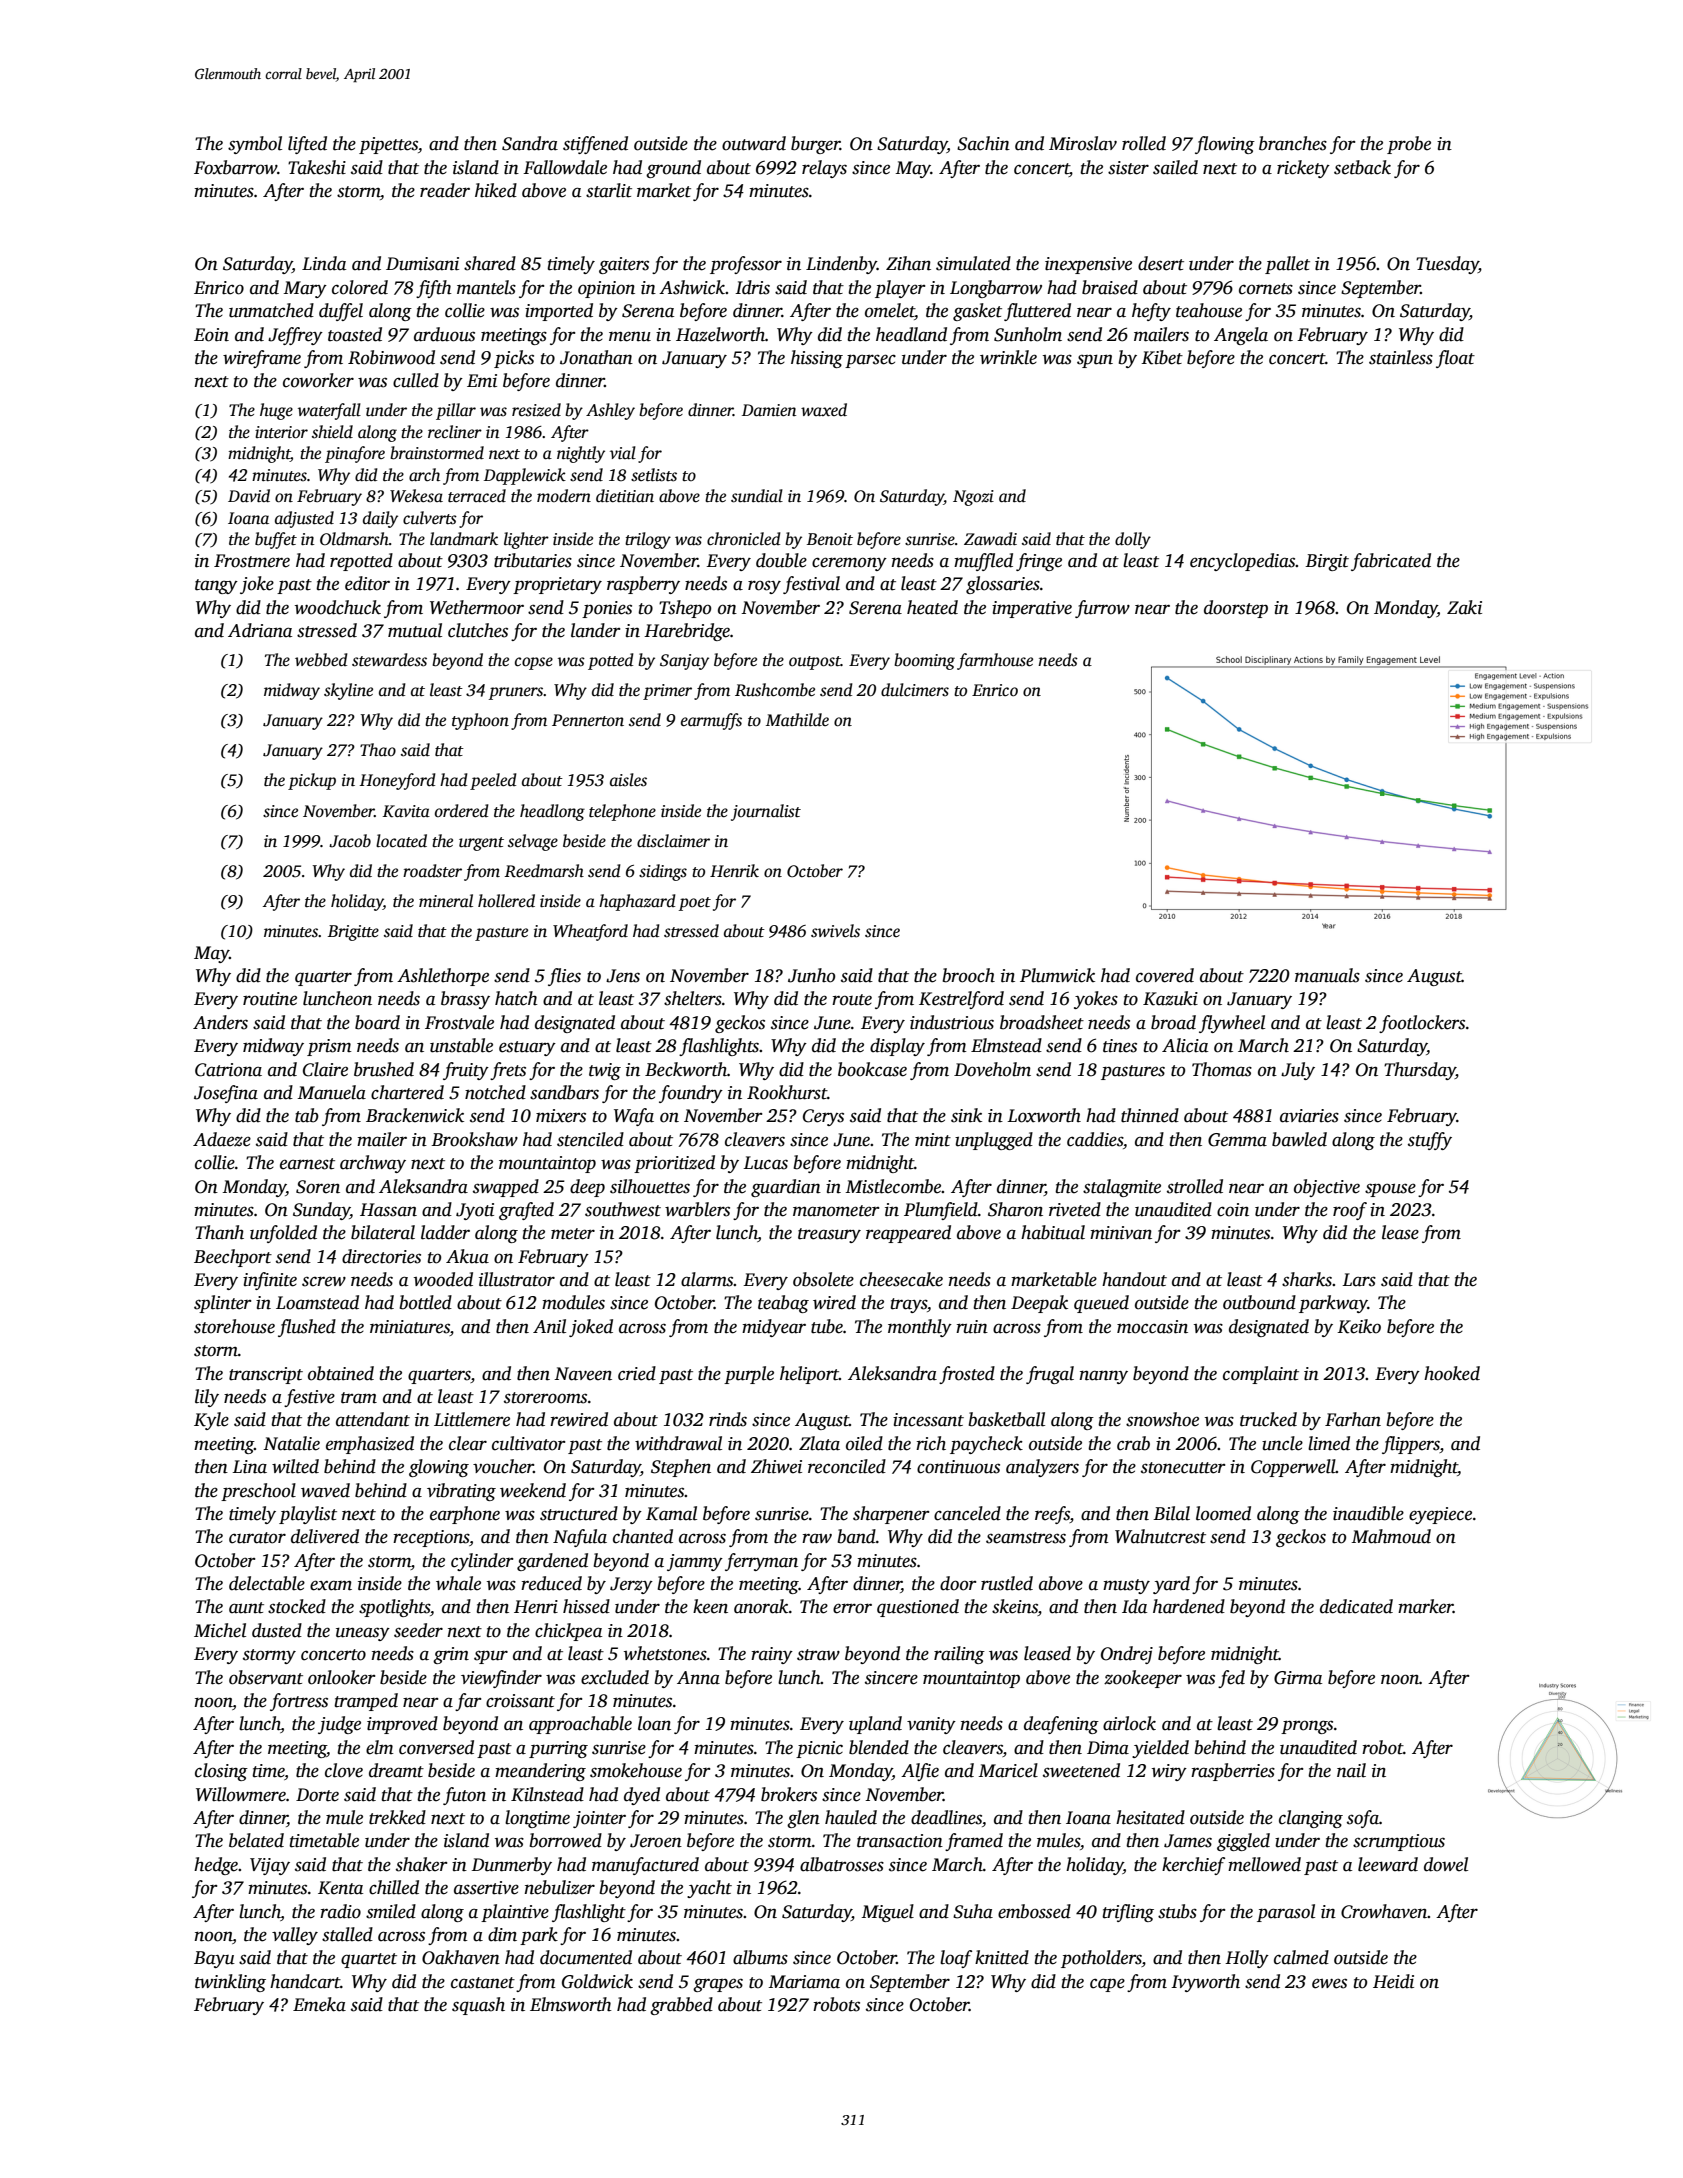 The height and width of the page is (2178, 1683). I want to click on swapped, so click(506, 1188).
